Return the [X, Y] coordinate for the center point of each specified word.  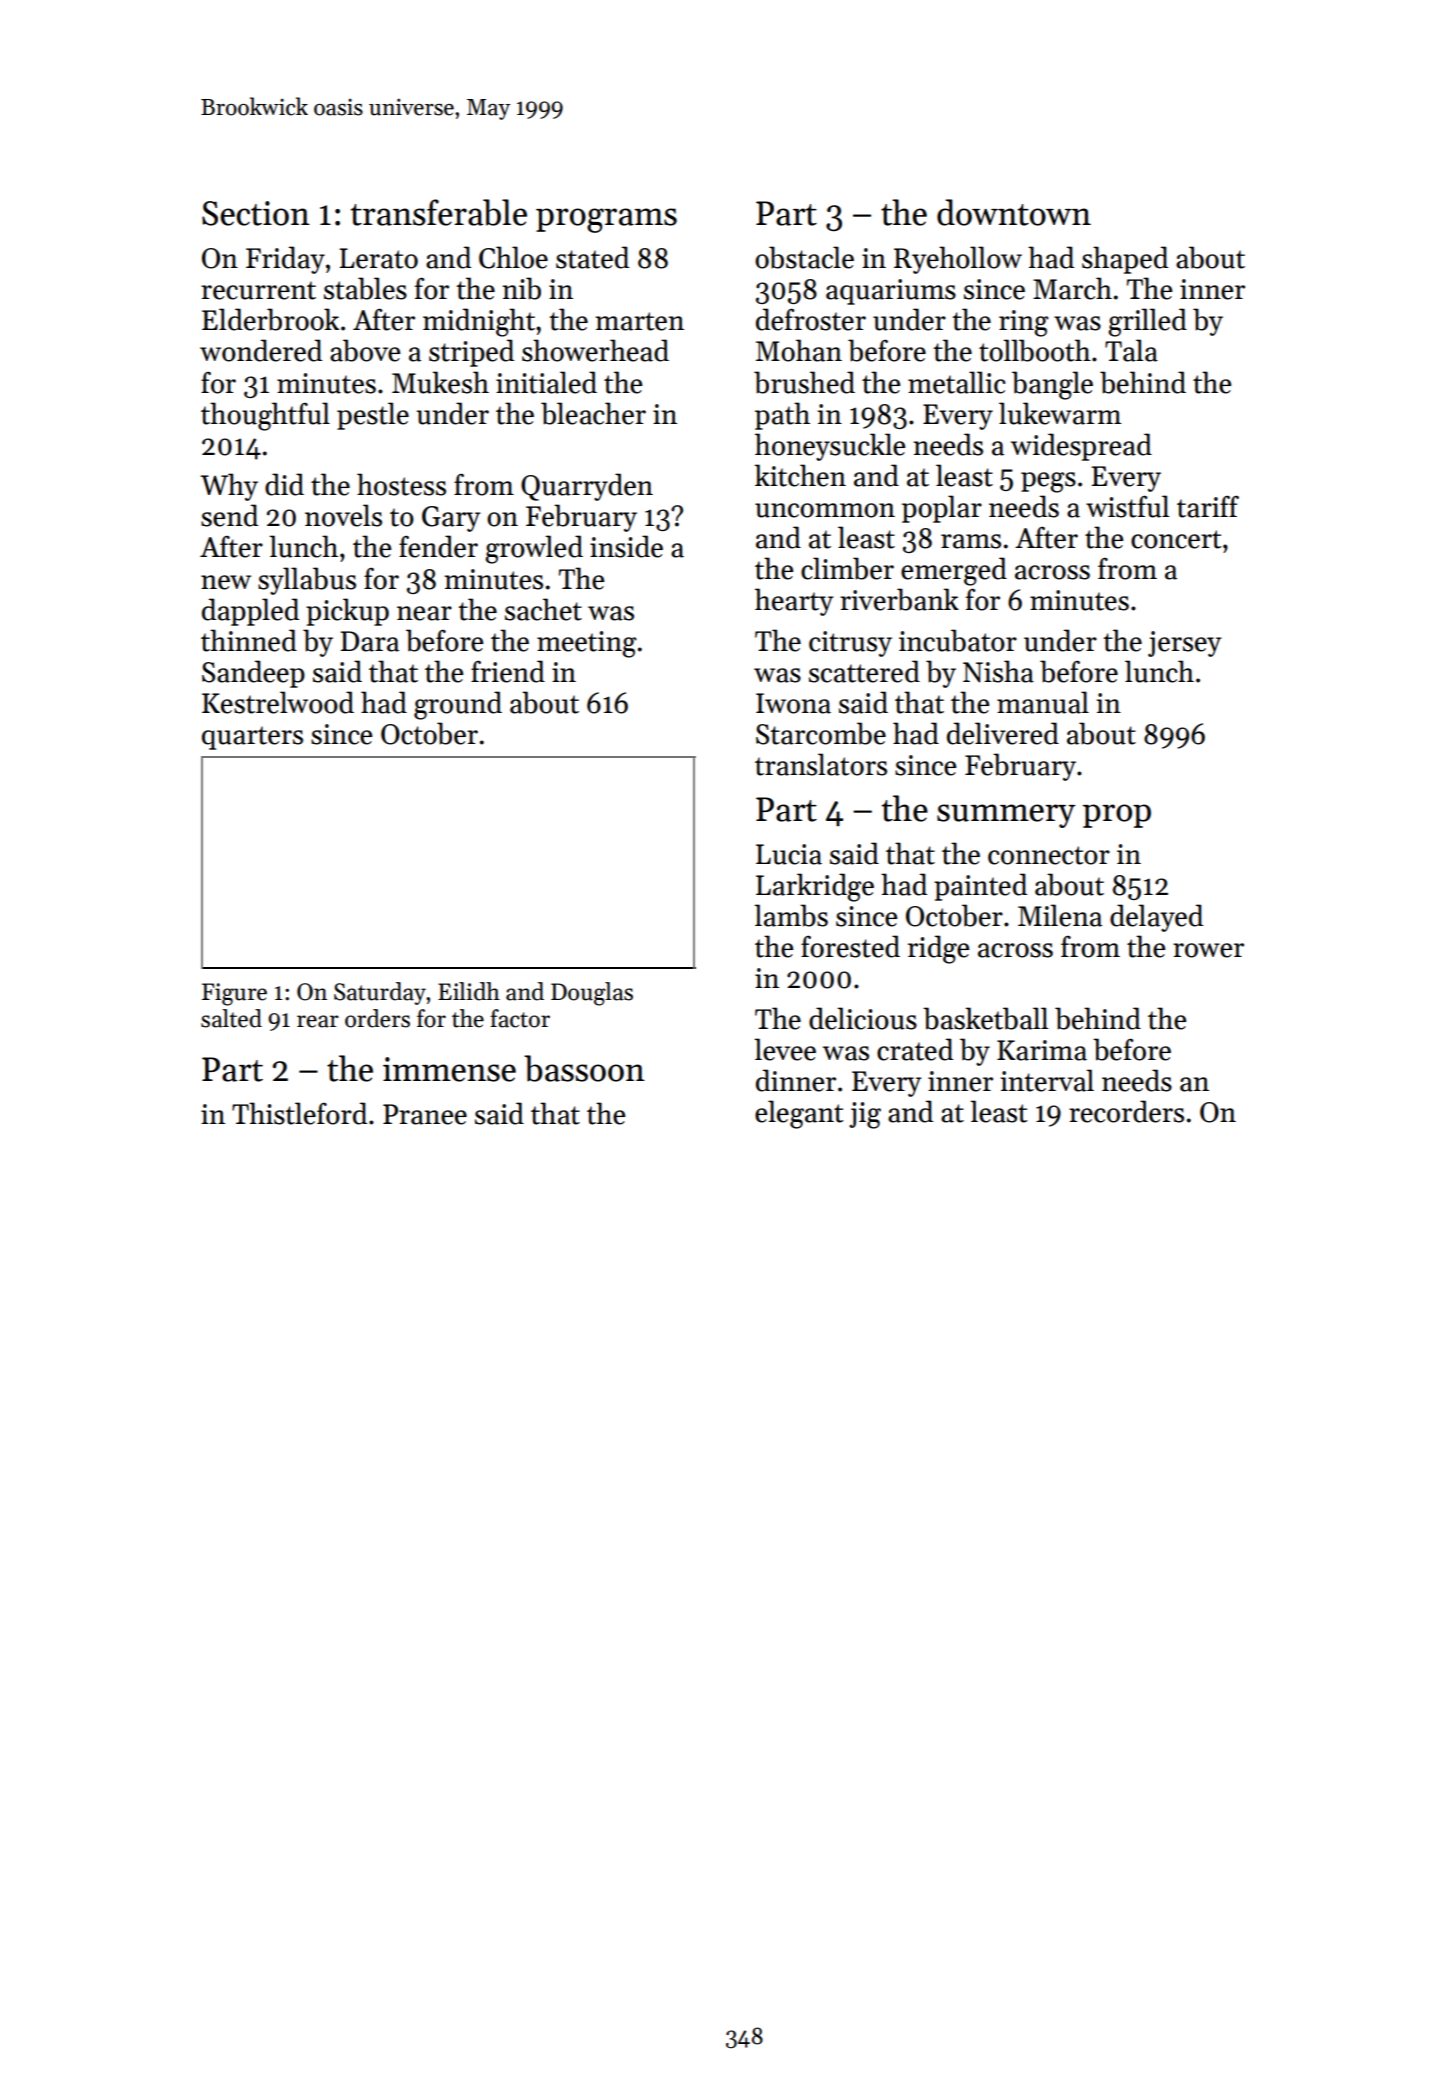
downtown [1014, 212]
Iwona [793, 703]
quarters [252, 738]
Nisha [998, 671]
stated [592, 257]
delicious [863, 1018]
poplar [942, 509]
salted [231, 1018]
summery [1006, 816]
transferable [439, 212]
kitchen [800, 475]
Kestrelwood [278, 702]
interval [1047, 1080]
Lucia [789, 854]
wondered [261, 350]
